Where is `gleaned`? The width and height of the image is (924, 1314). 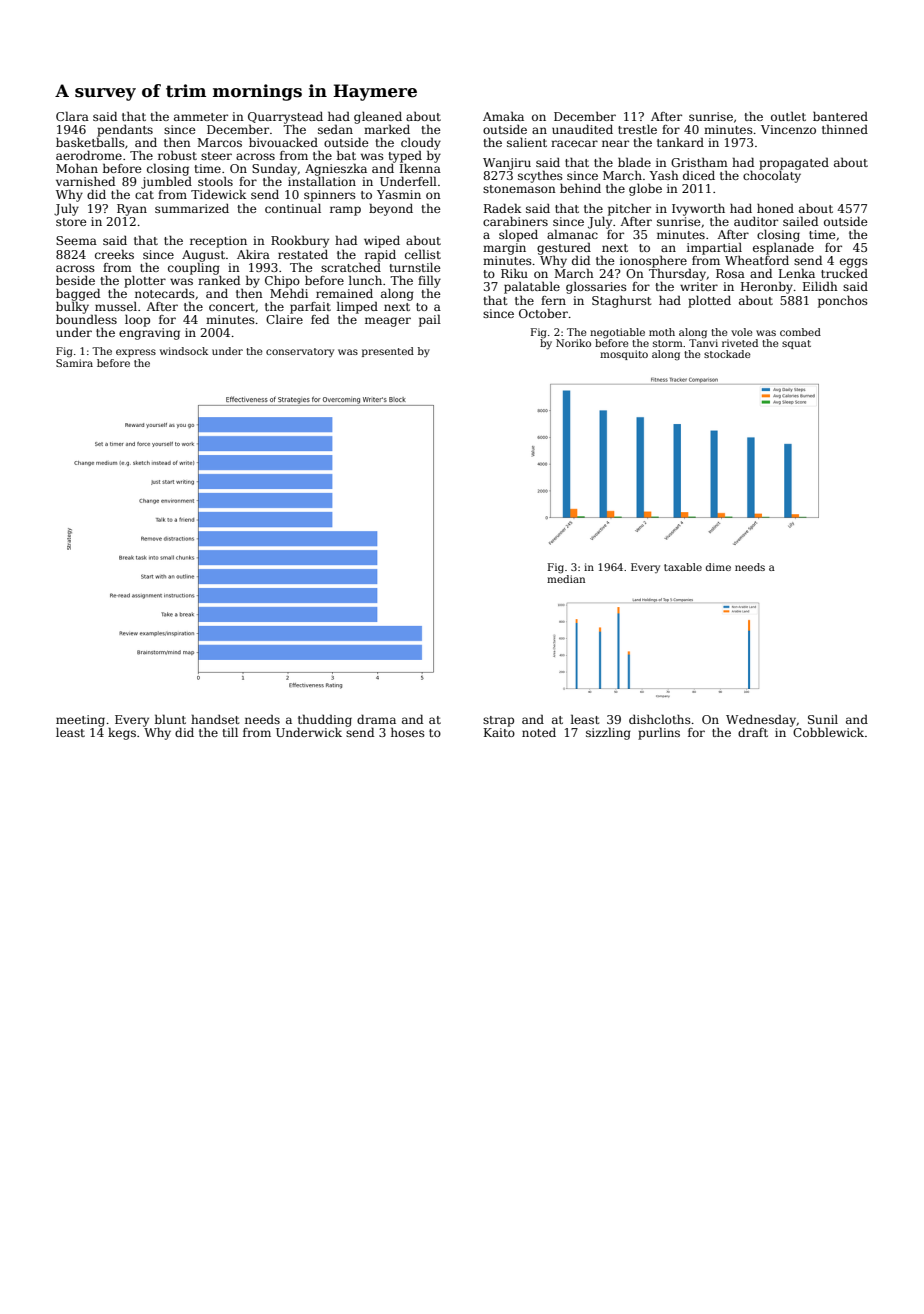 gleaned is located at coordinates (378, 118).
